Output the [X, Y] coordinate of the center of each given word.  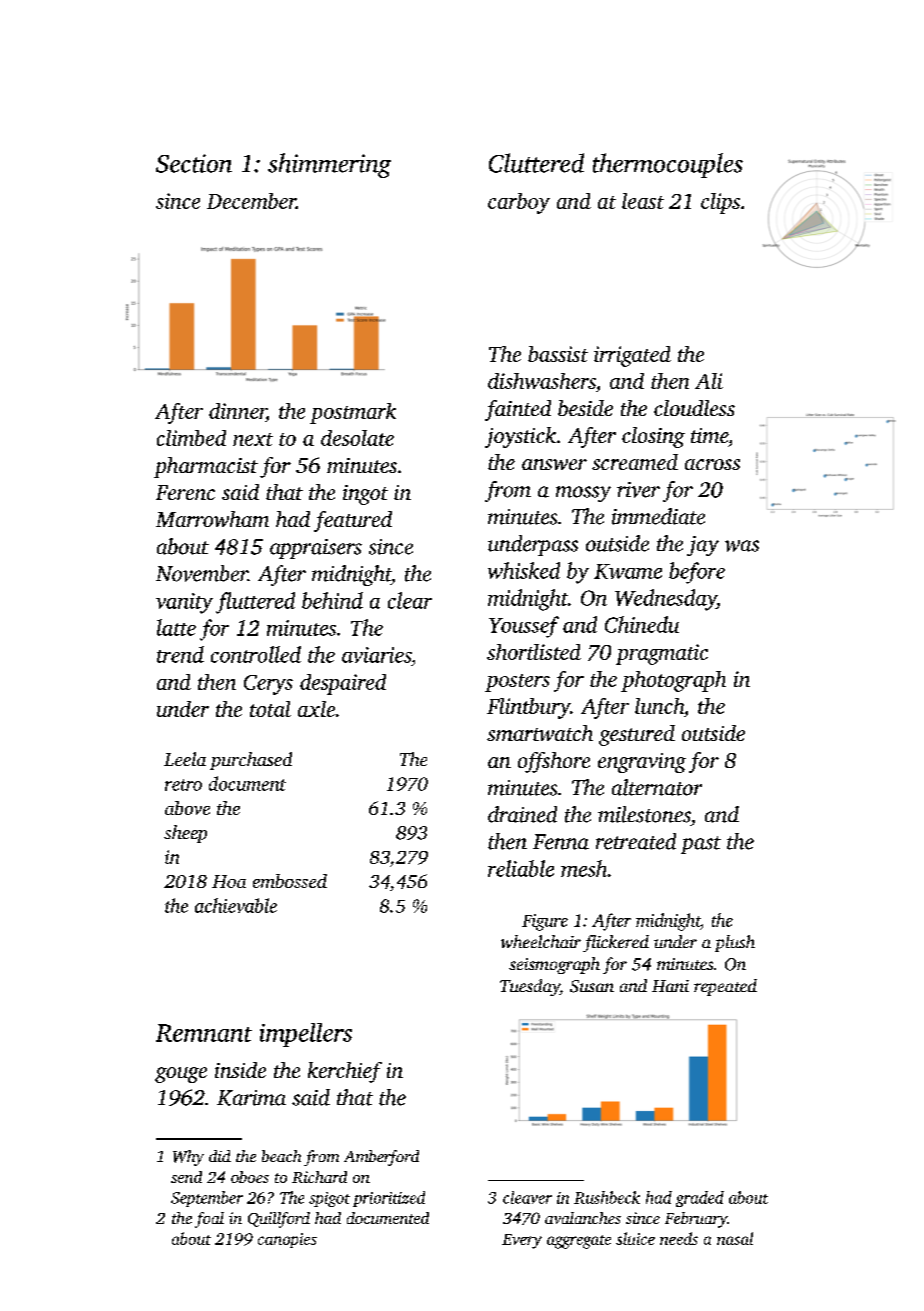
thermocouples [668, 165]
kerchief [345, 1072]
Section [194, 163]
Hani [670, 986]
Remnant [204, 1033]
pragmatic [662, 654]
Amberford [381, 1158]
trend [180, 654]
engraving [642, 763]
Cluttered [536, 163]
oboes [250, 1177]
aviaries [376, 655]
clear [410, 600]
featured [353, 521]
